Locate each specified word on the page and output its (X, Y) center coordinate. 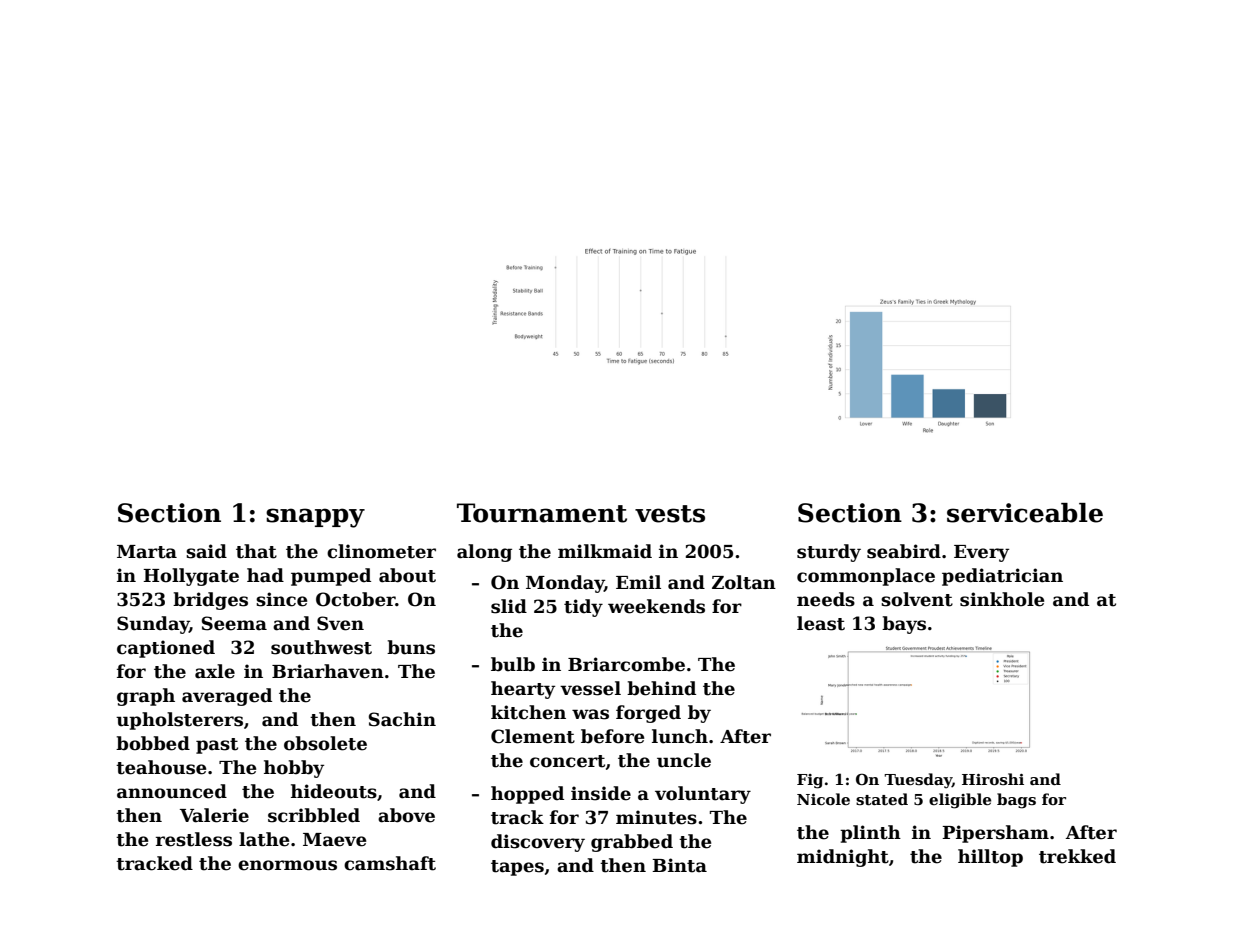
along (484, 553)
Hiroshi (993, 779)
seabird (904, 551)
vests (670, 514)
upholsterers (179, 721)
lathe (264, 839)
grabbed (632, 843)
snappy (315, 518)
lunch (680, 736)
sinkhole (1002, 599)
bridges (210, 601)
